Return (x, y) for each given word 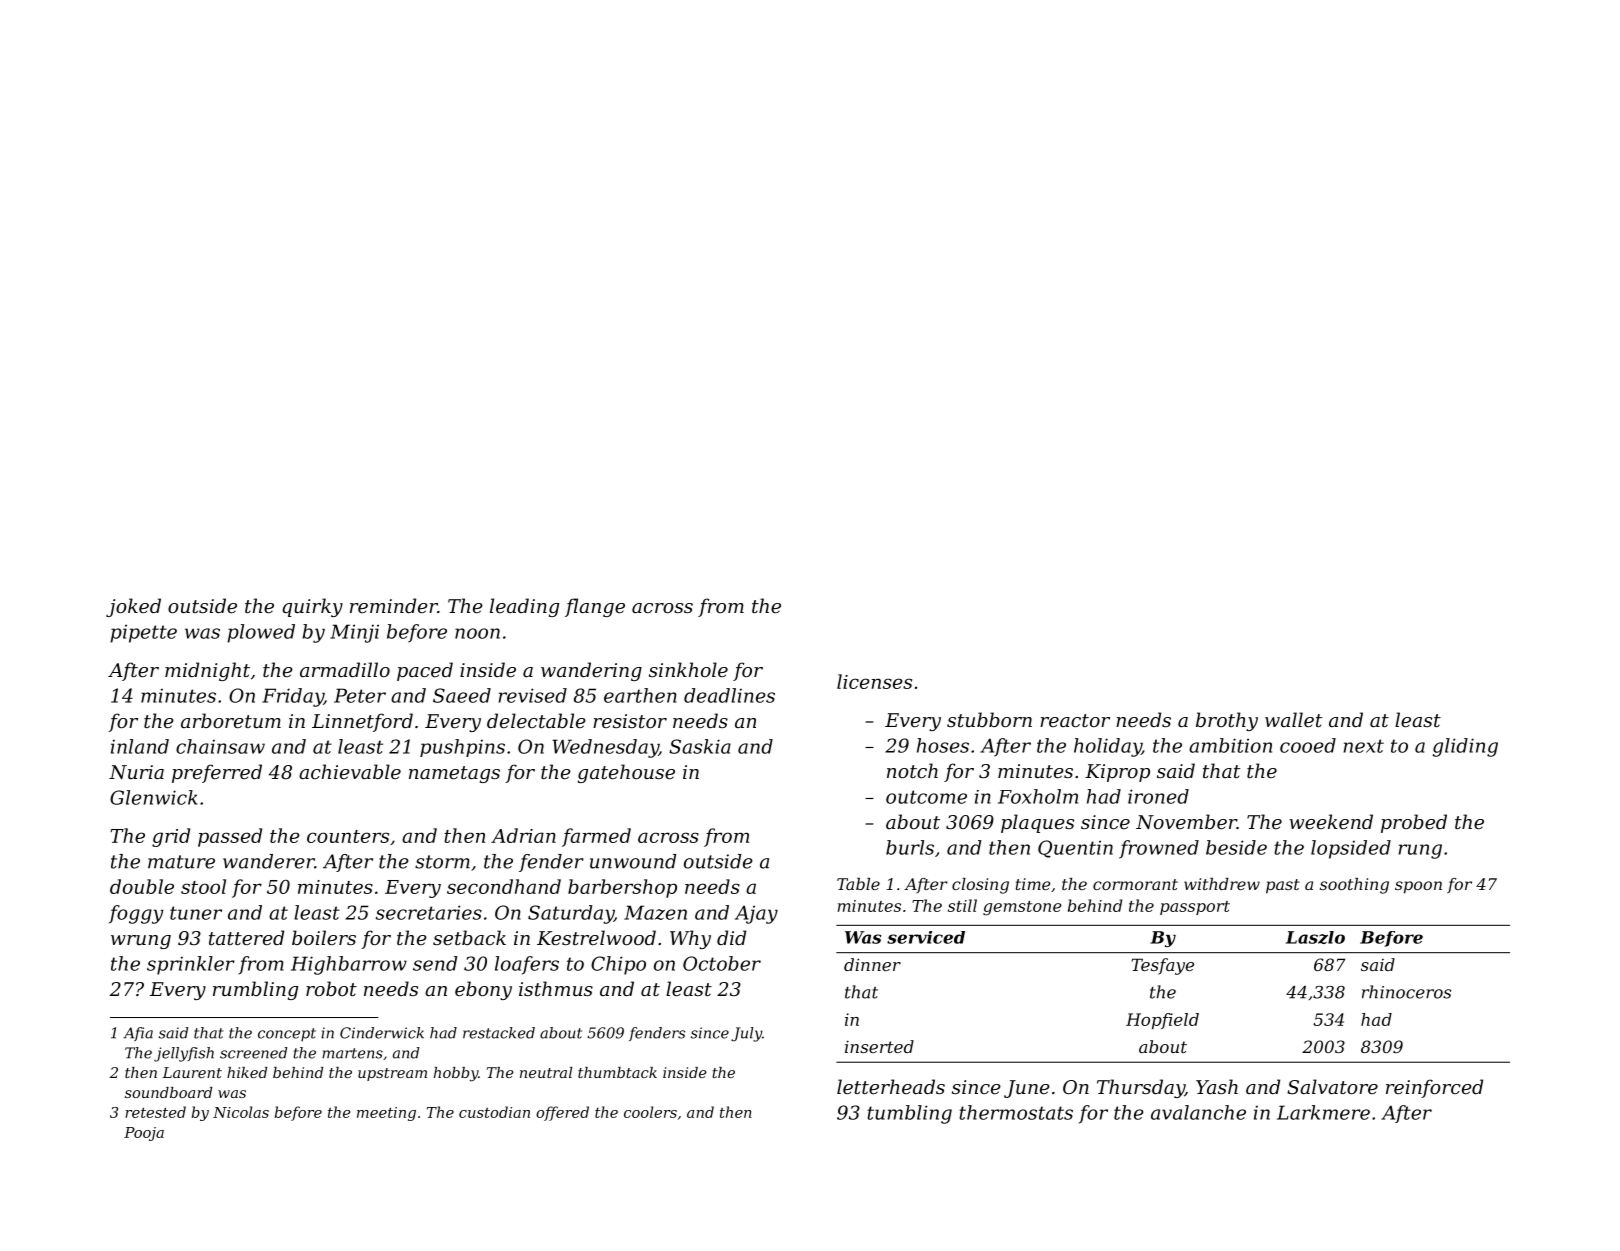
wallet (1293, 719)
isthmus (556, 988)
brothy (1227, 721)
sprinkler (191, 965)
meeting (386, 1114)
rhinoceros (1406, 992)
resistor (630, 721)
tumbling (909, 1114)
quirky (312, 607)
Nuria (136, 772)
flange (595, 607)
